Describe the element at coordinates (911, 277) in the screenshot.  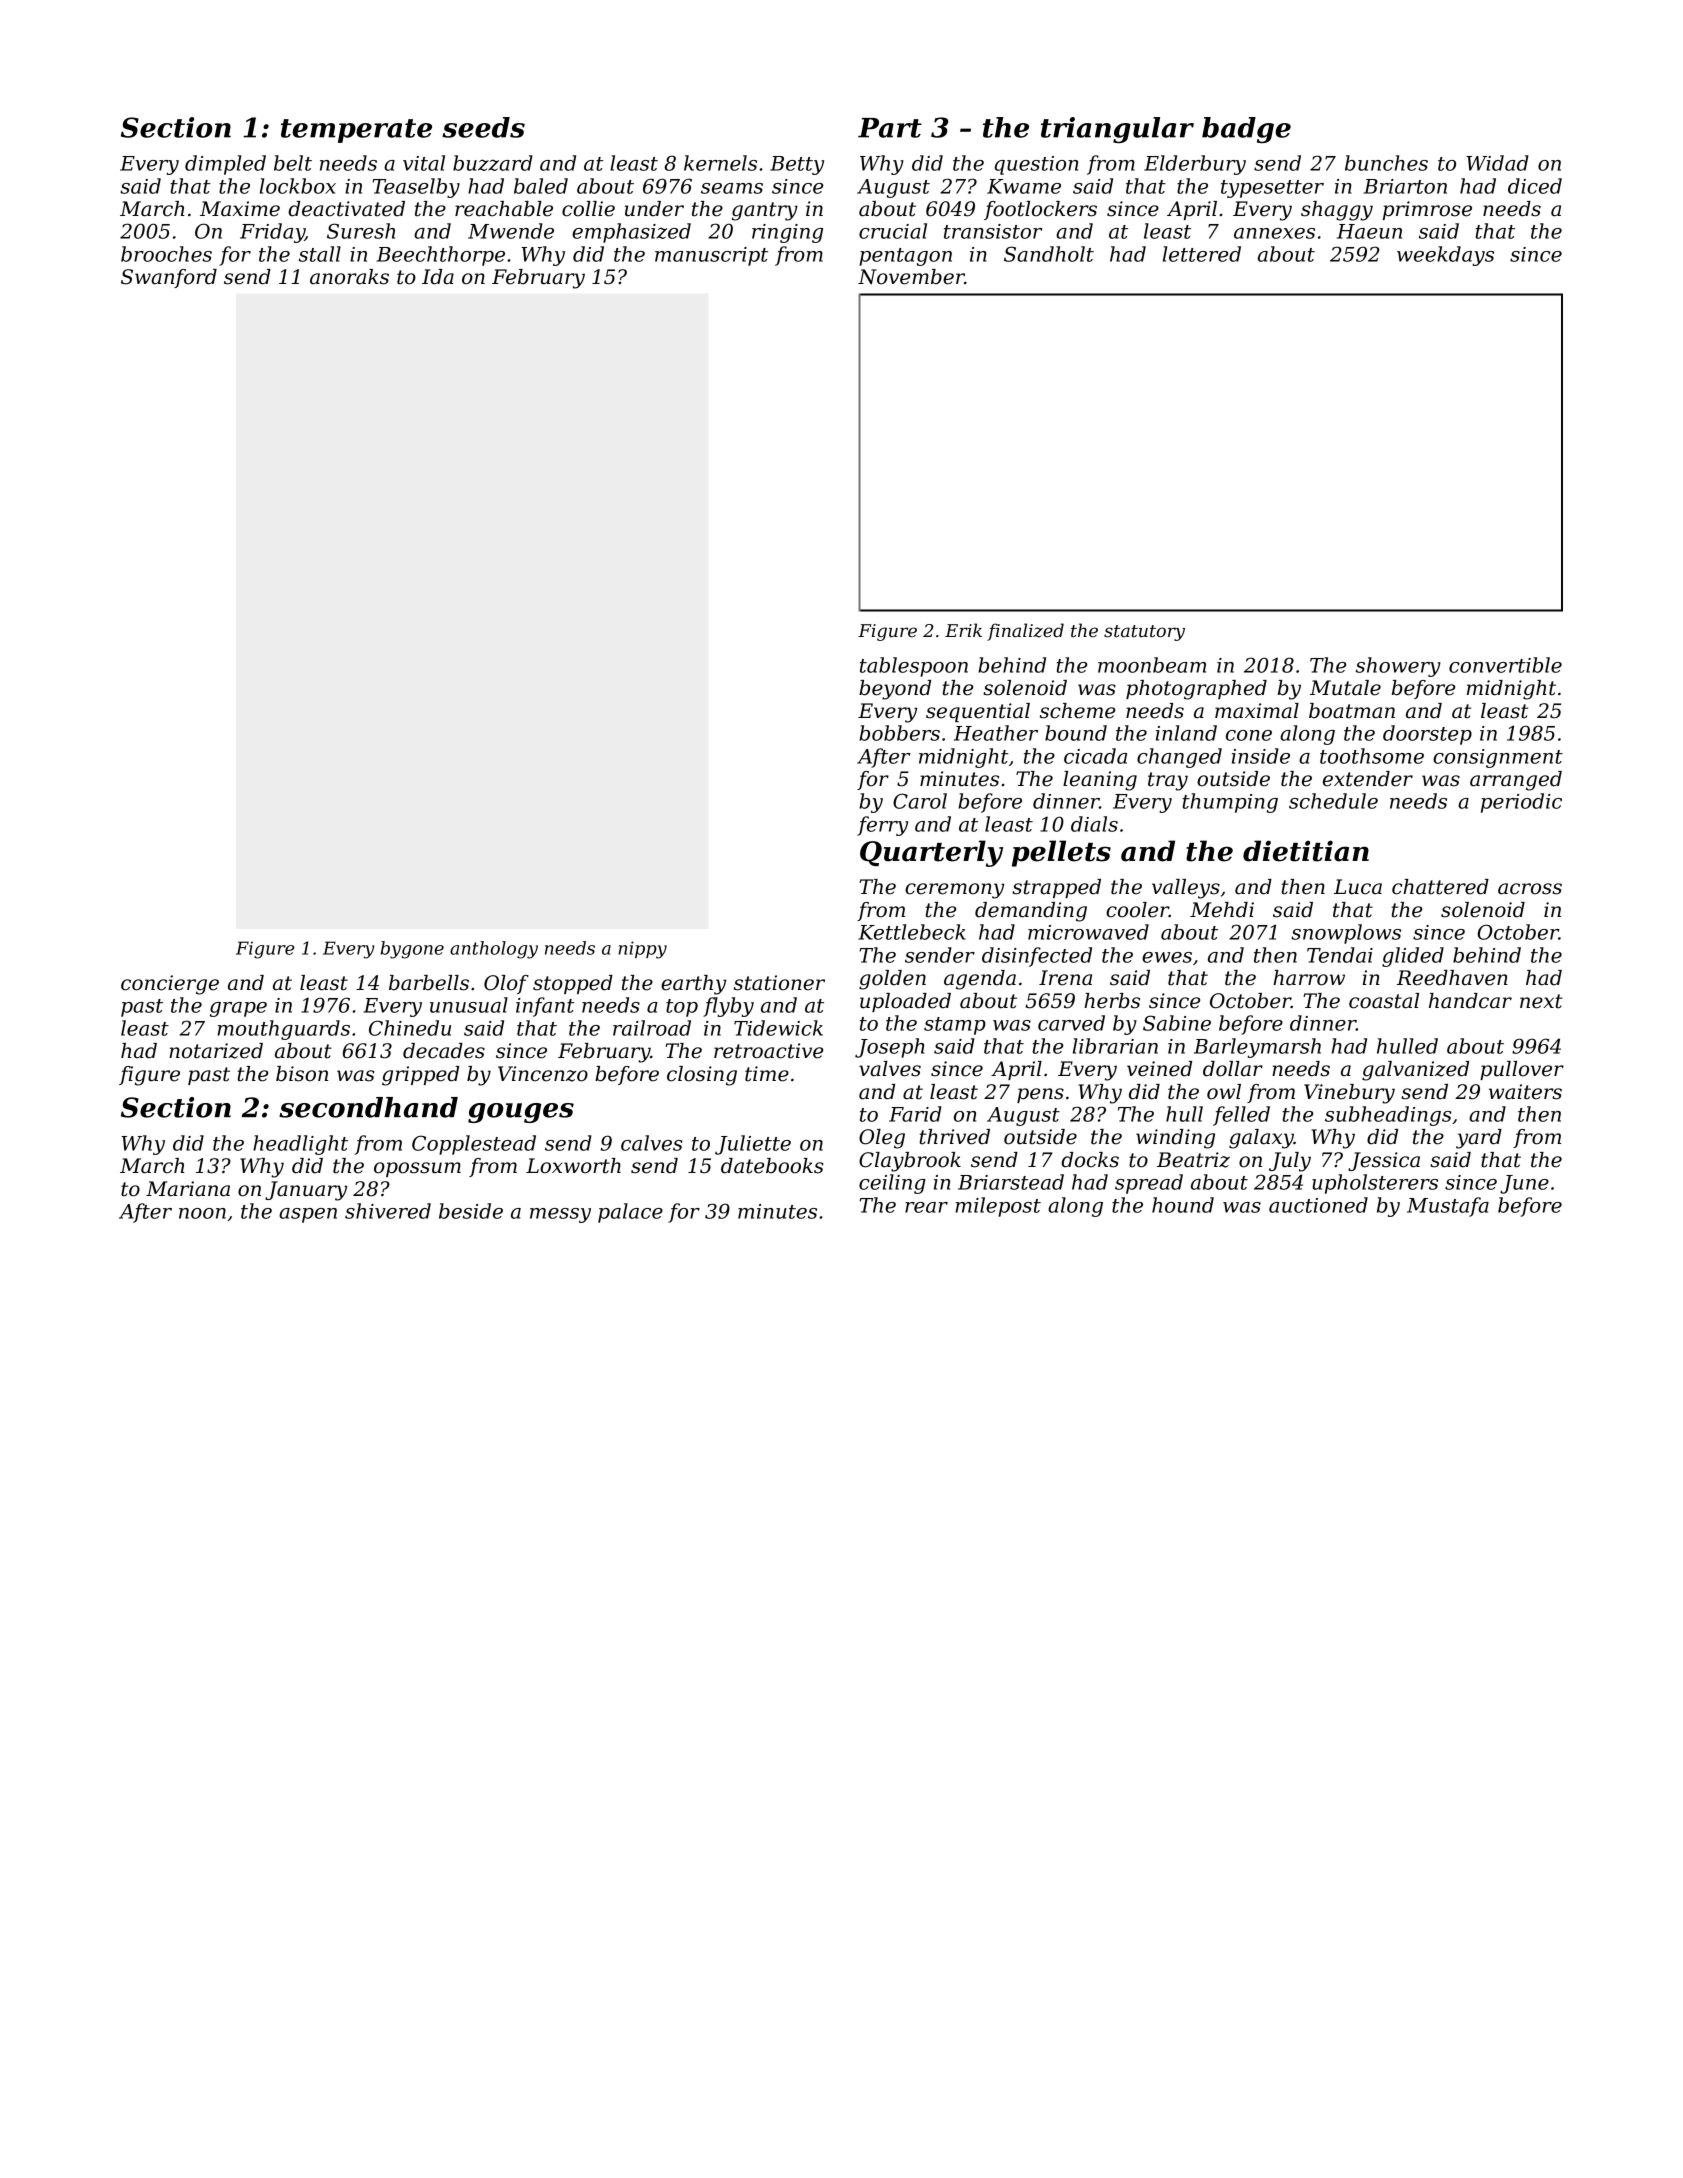
I see `November` at that location.
